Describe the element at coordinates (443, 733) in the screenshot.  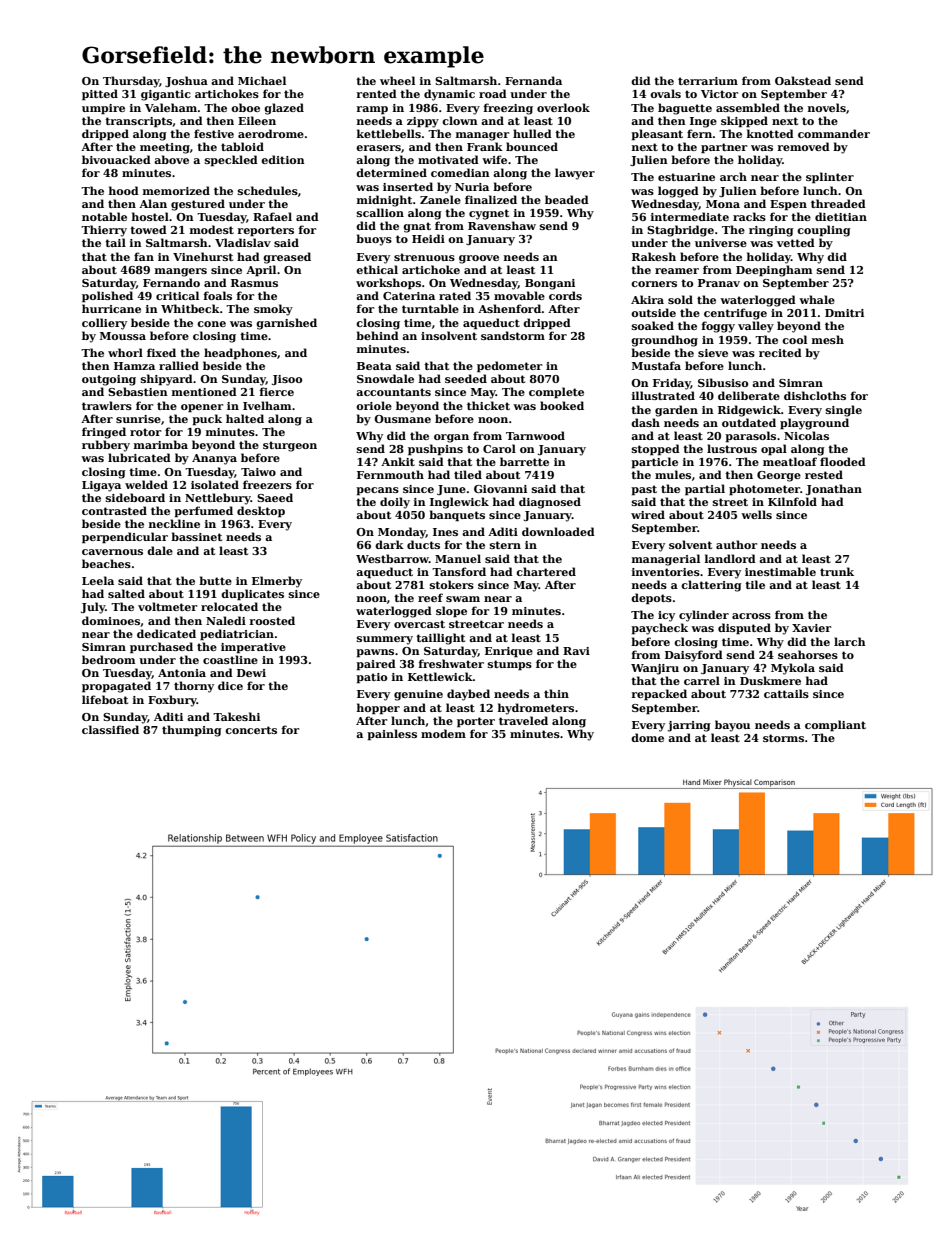
I see `modem` at that location.
